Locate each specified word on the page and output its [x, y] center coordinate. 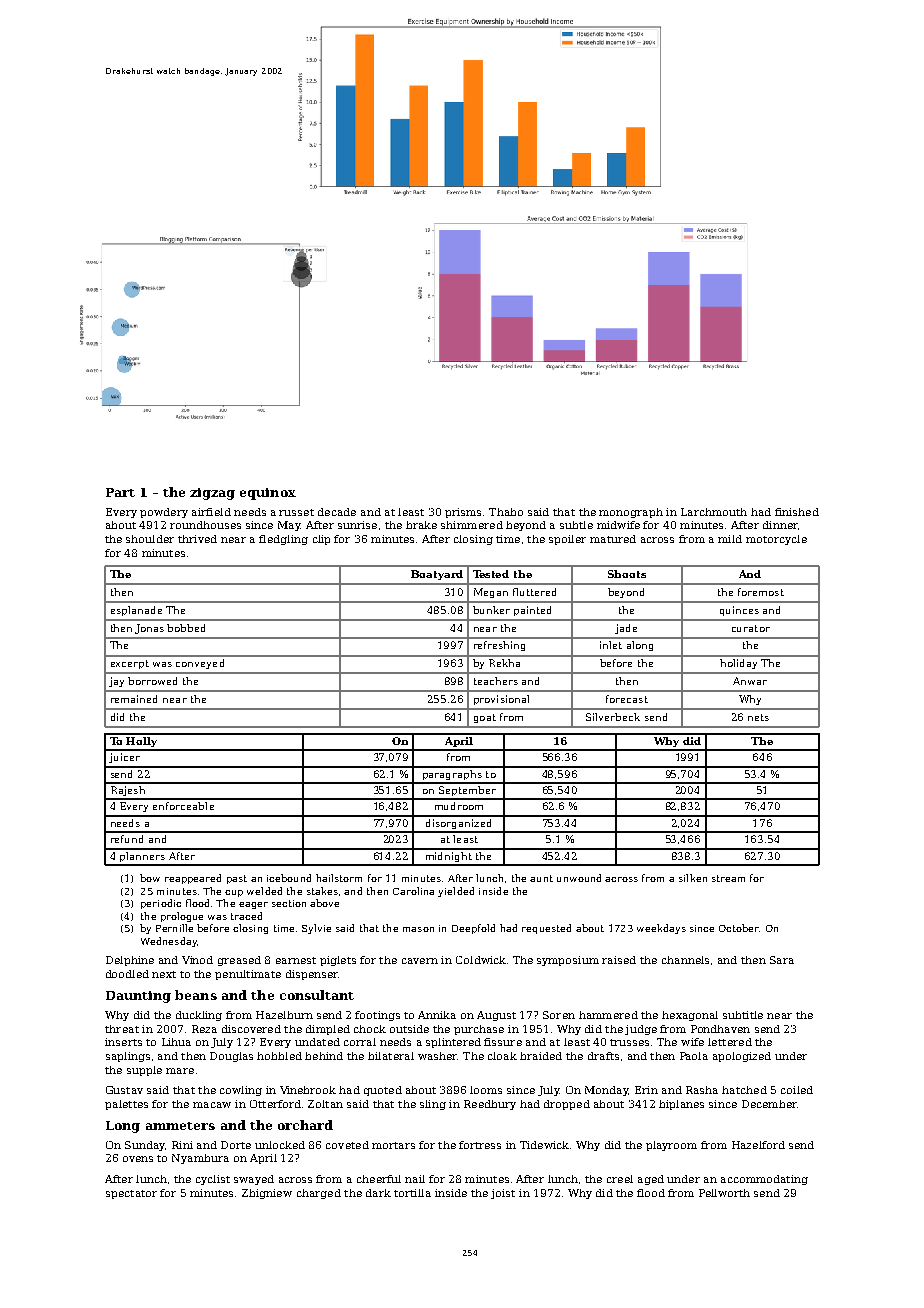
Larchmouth [714, 512]
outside [409, 1029]
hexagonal [690, 1016]
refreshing [499, 646]
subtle [576, 525]
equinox [268, 494]
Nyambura [200, 1159]
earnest [296, 960]
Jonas [149, 629]
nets [758, 717]
